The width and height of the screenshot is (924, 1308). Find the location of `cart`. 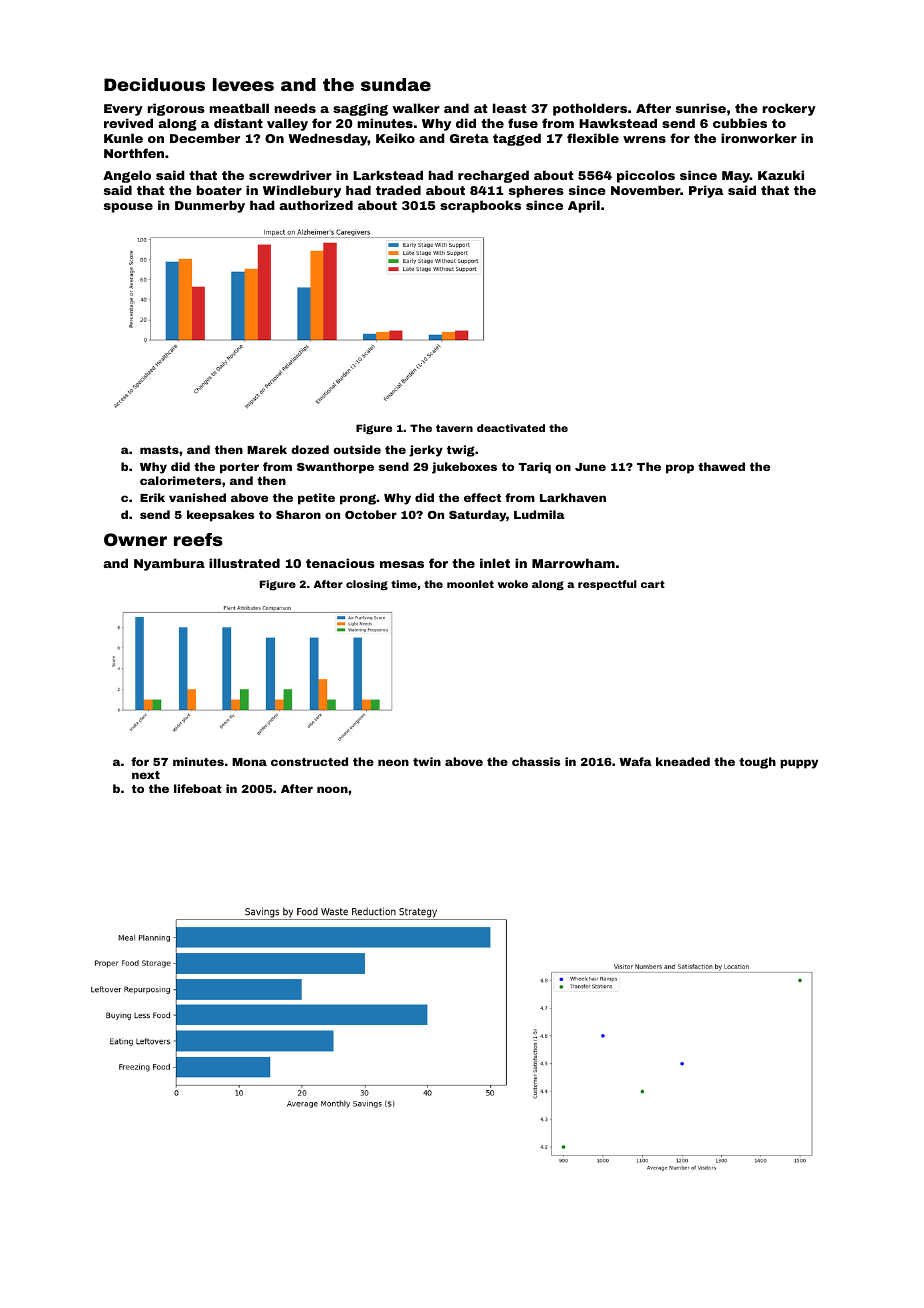

cart is located at coordinates (653, 584).
